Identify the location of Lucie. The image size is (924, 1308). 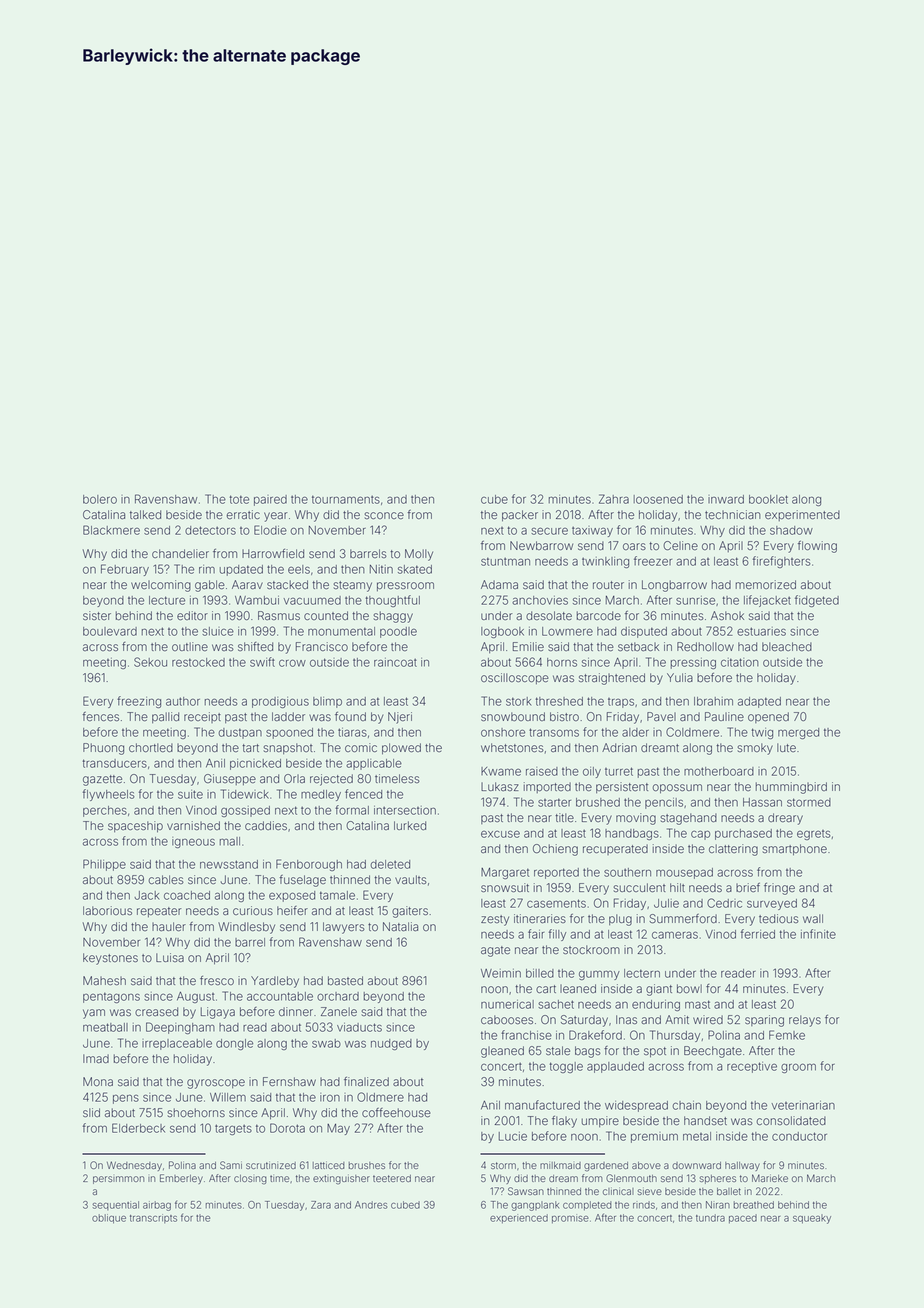
(513, 1136).
